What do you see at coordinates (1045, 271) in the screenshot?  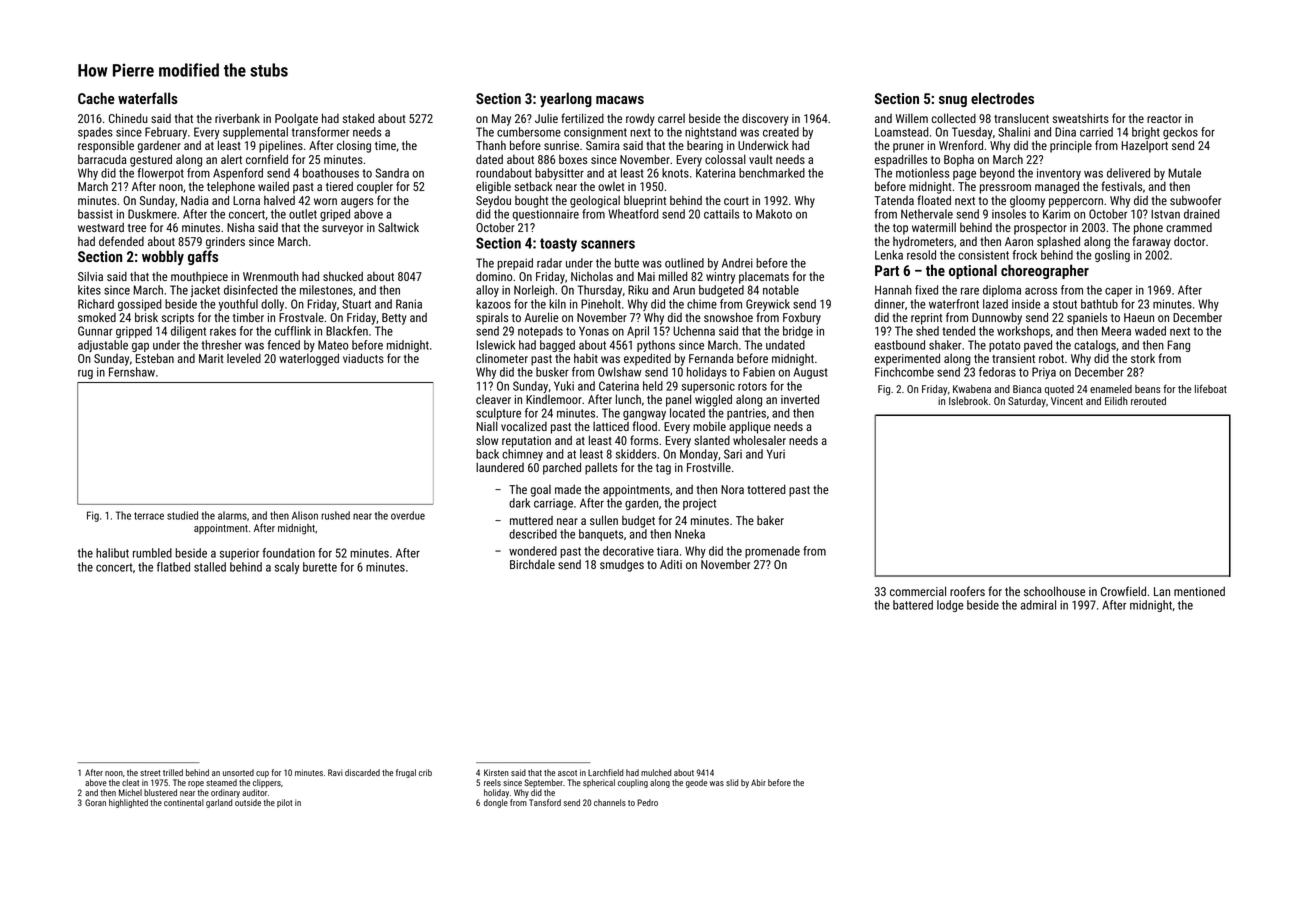 I see `choreographer` at bounding box center [1045, 271].
